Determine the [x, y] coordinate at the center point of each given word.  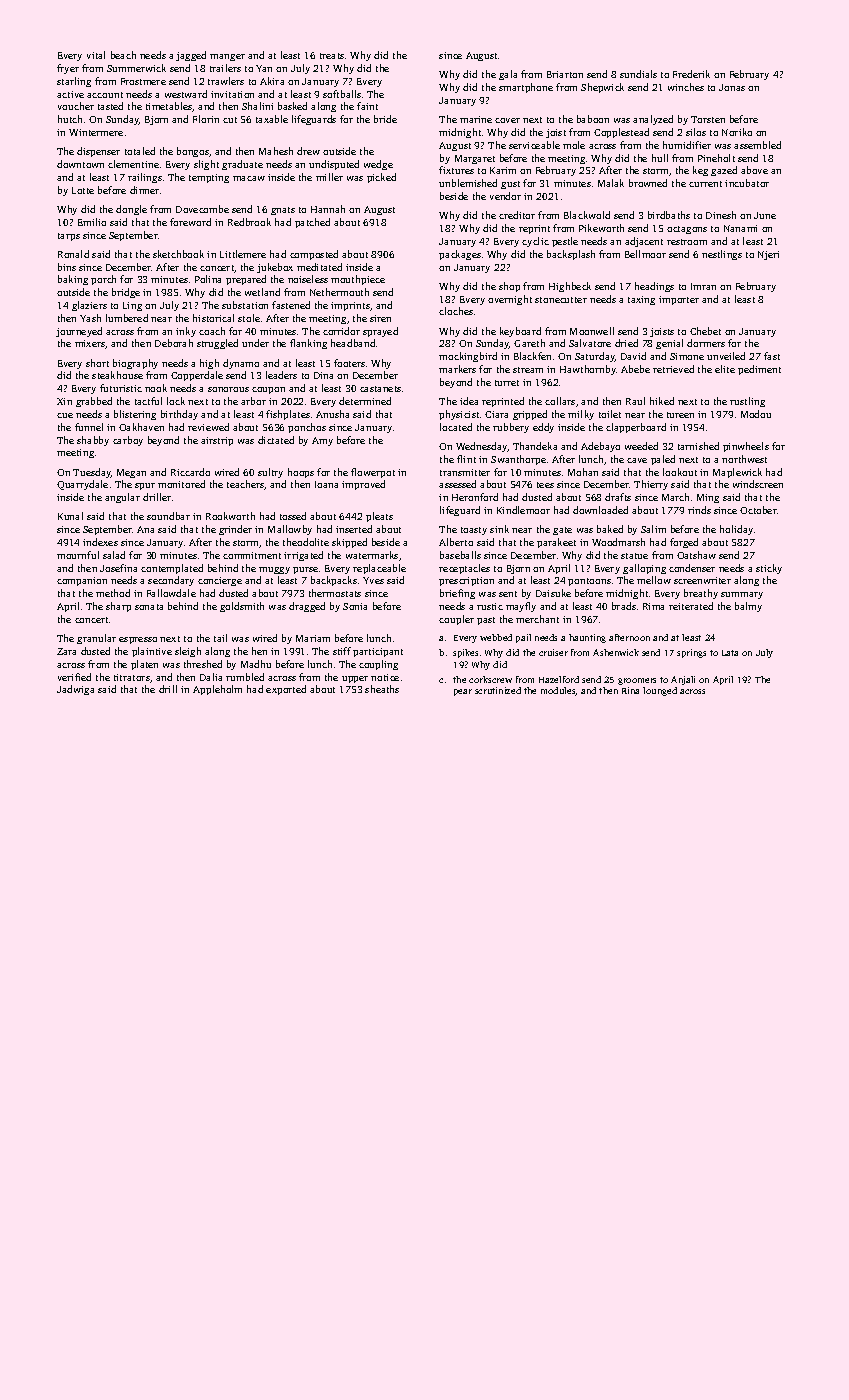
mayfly [521, 607]
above [754, 170]
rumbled [245, 677]
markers [457, 369]
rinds [699, 510]
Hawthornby [588, 370]
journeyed [79, 332]
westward [186, 94]
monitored [181, 484]
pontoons [589, 582]
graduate [242, 165]
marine [476, 119]
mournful [78, 555]
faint [367, 106]
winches [686, 87]
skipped [349, 543]
